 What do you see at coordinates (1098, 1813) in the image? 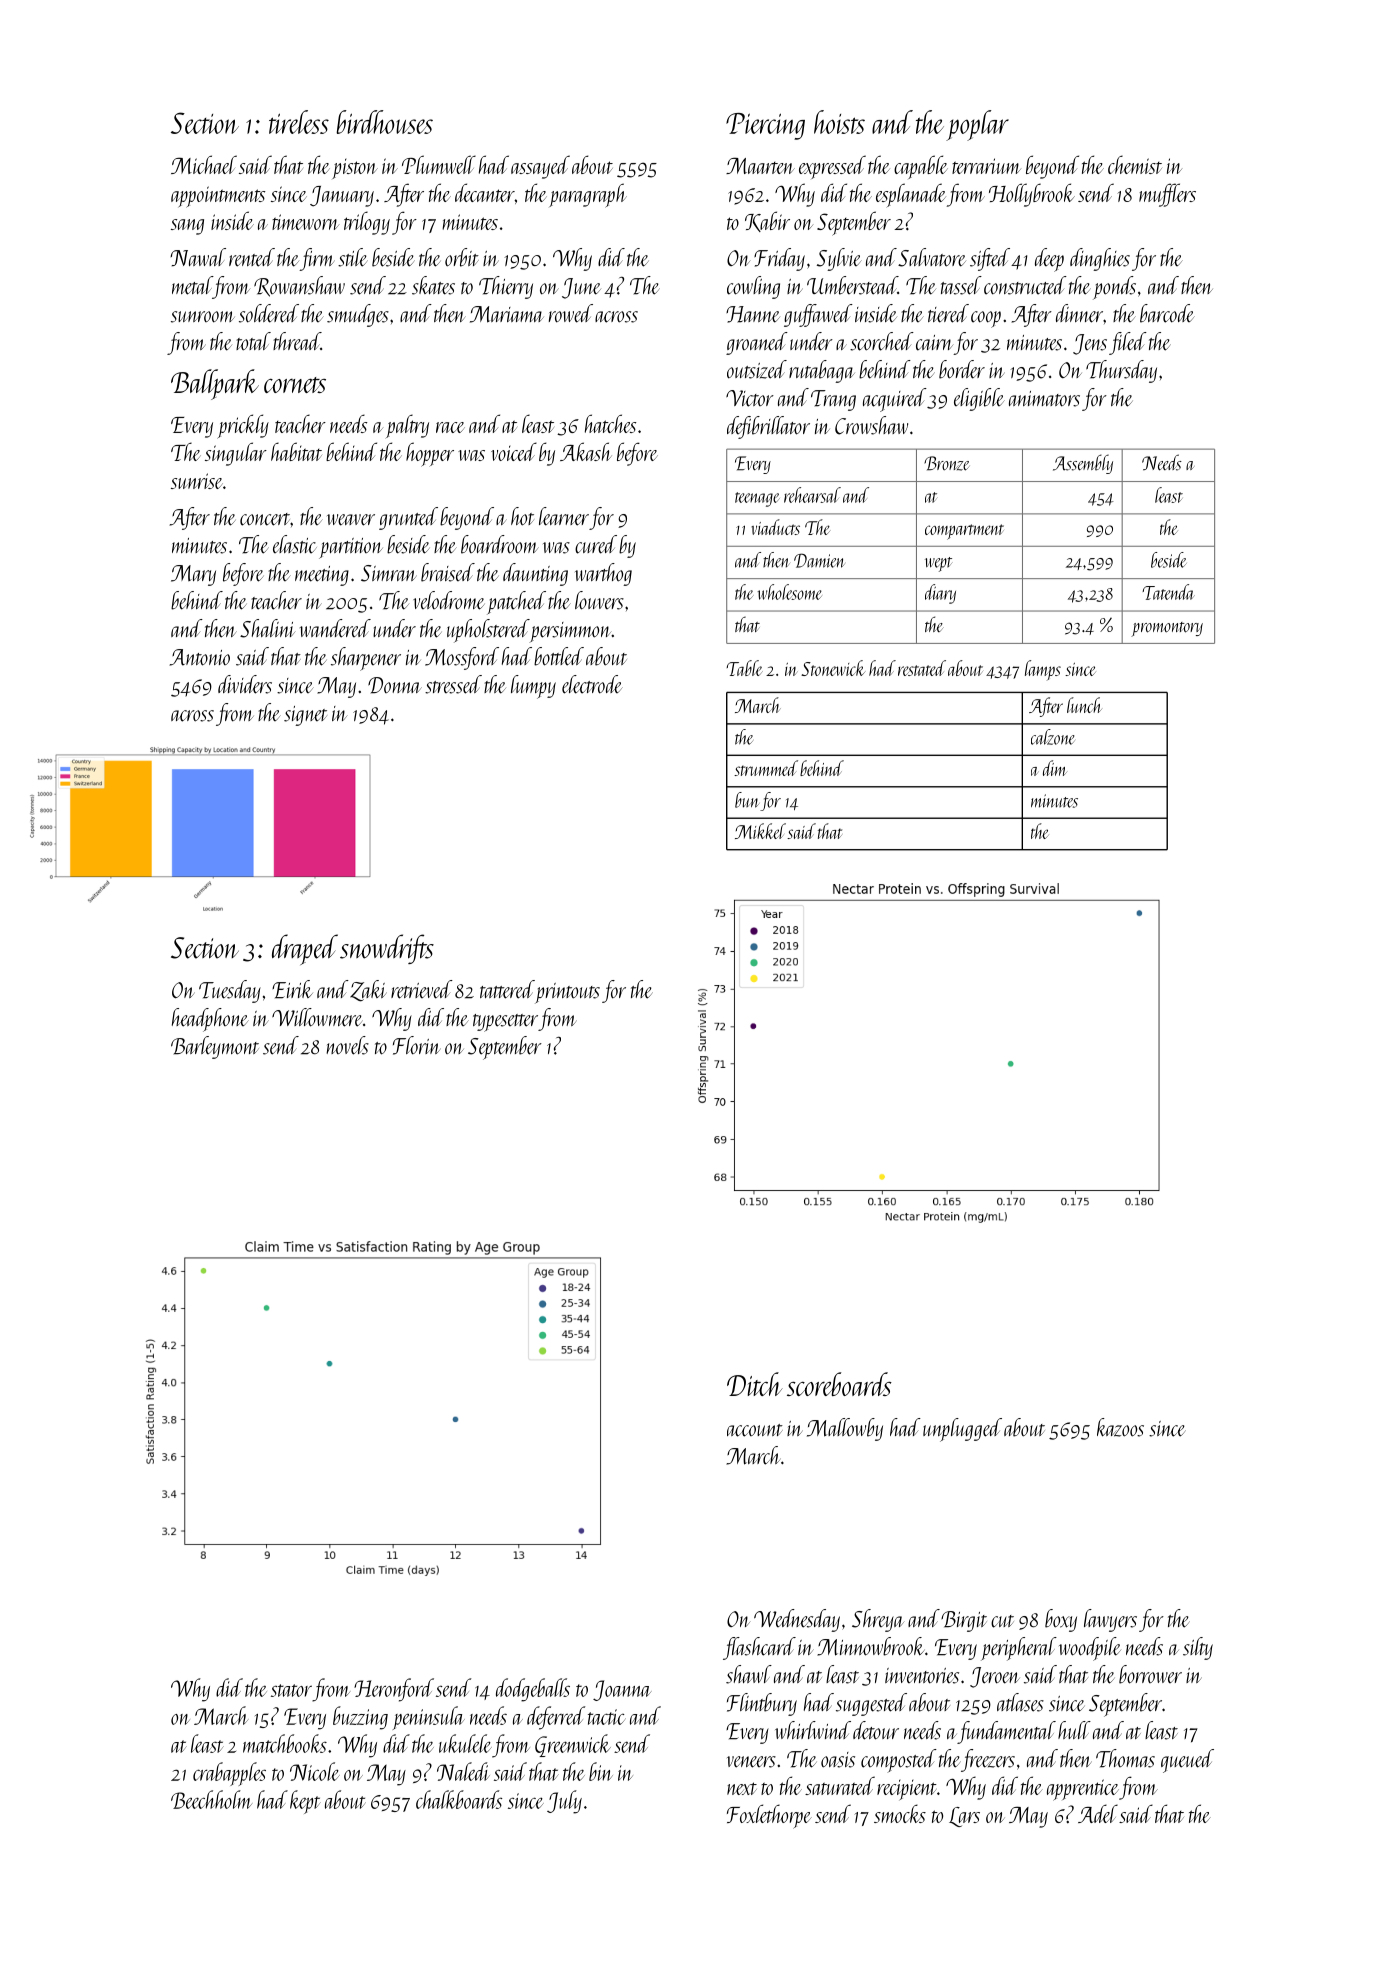
I see `Adel` at bounding box center [1098, 1813].
